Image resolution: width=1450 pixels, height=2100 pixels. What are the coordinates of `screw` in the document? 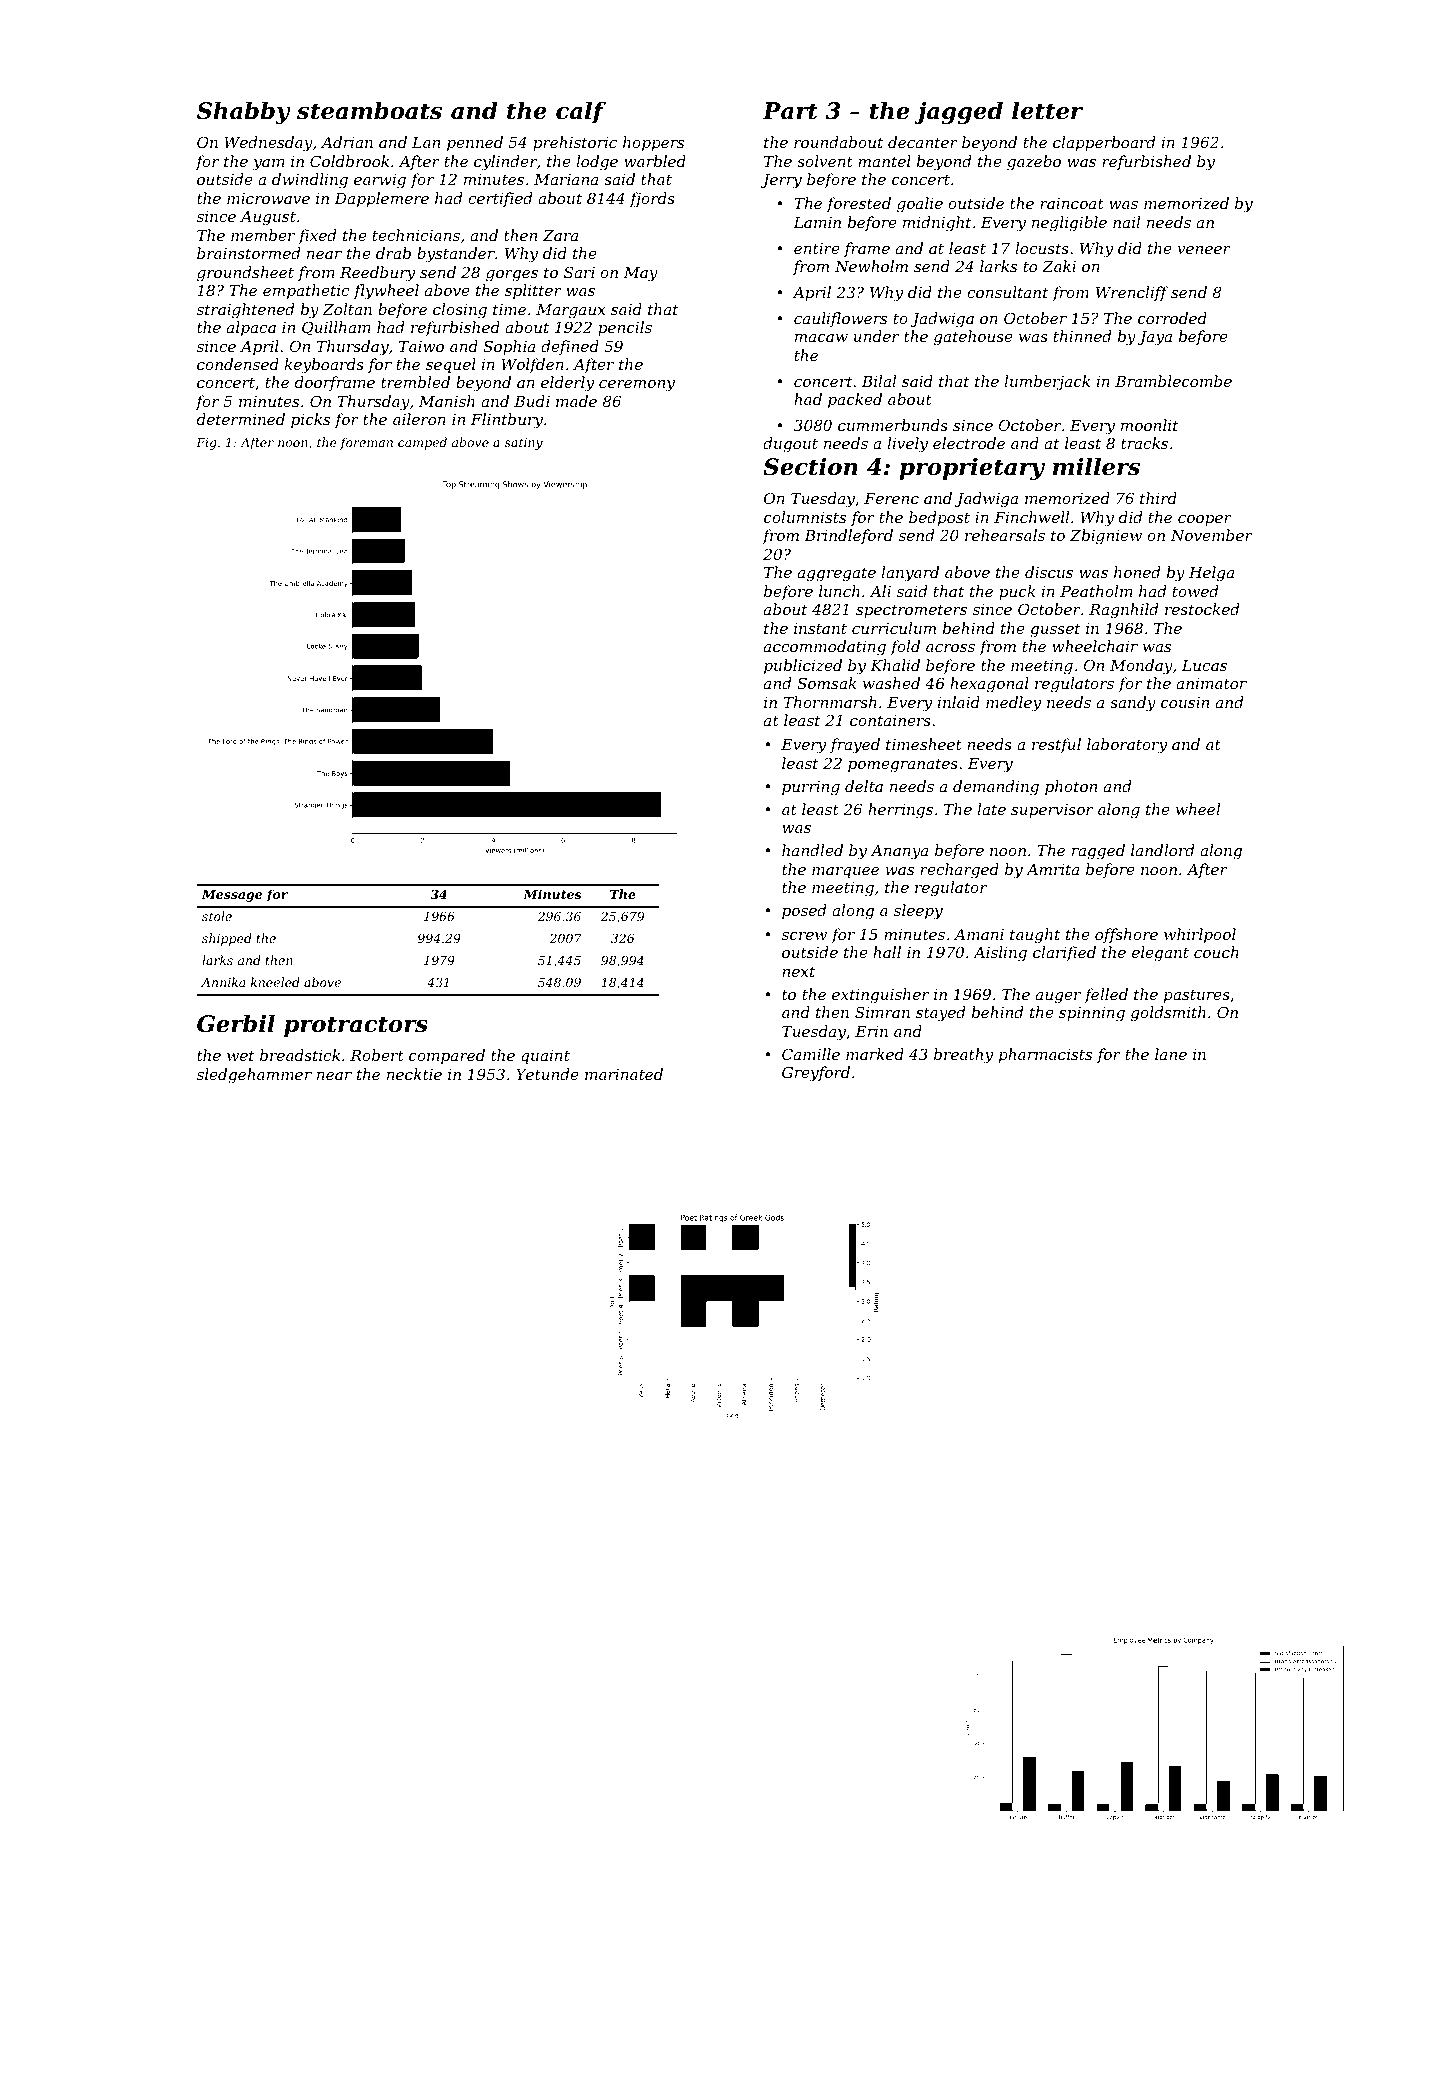 It's located at (804, 936).
